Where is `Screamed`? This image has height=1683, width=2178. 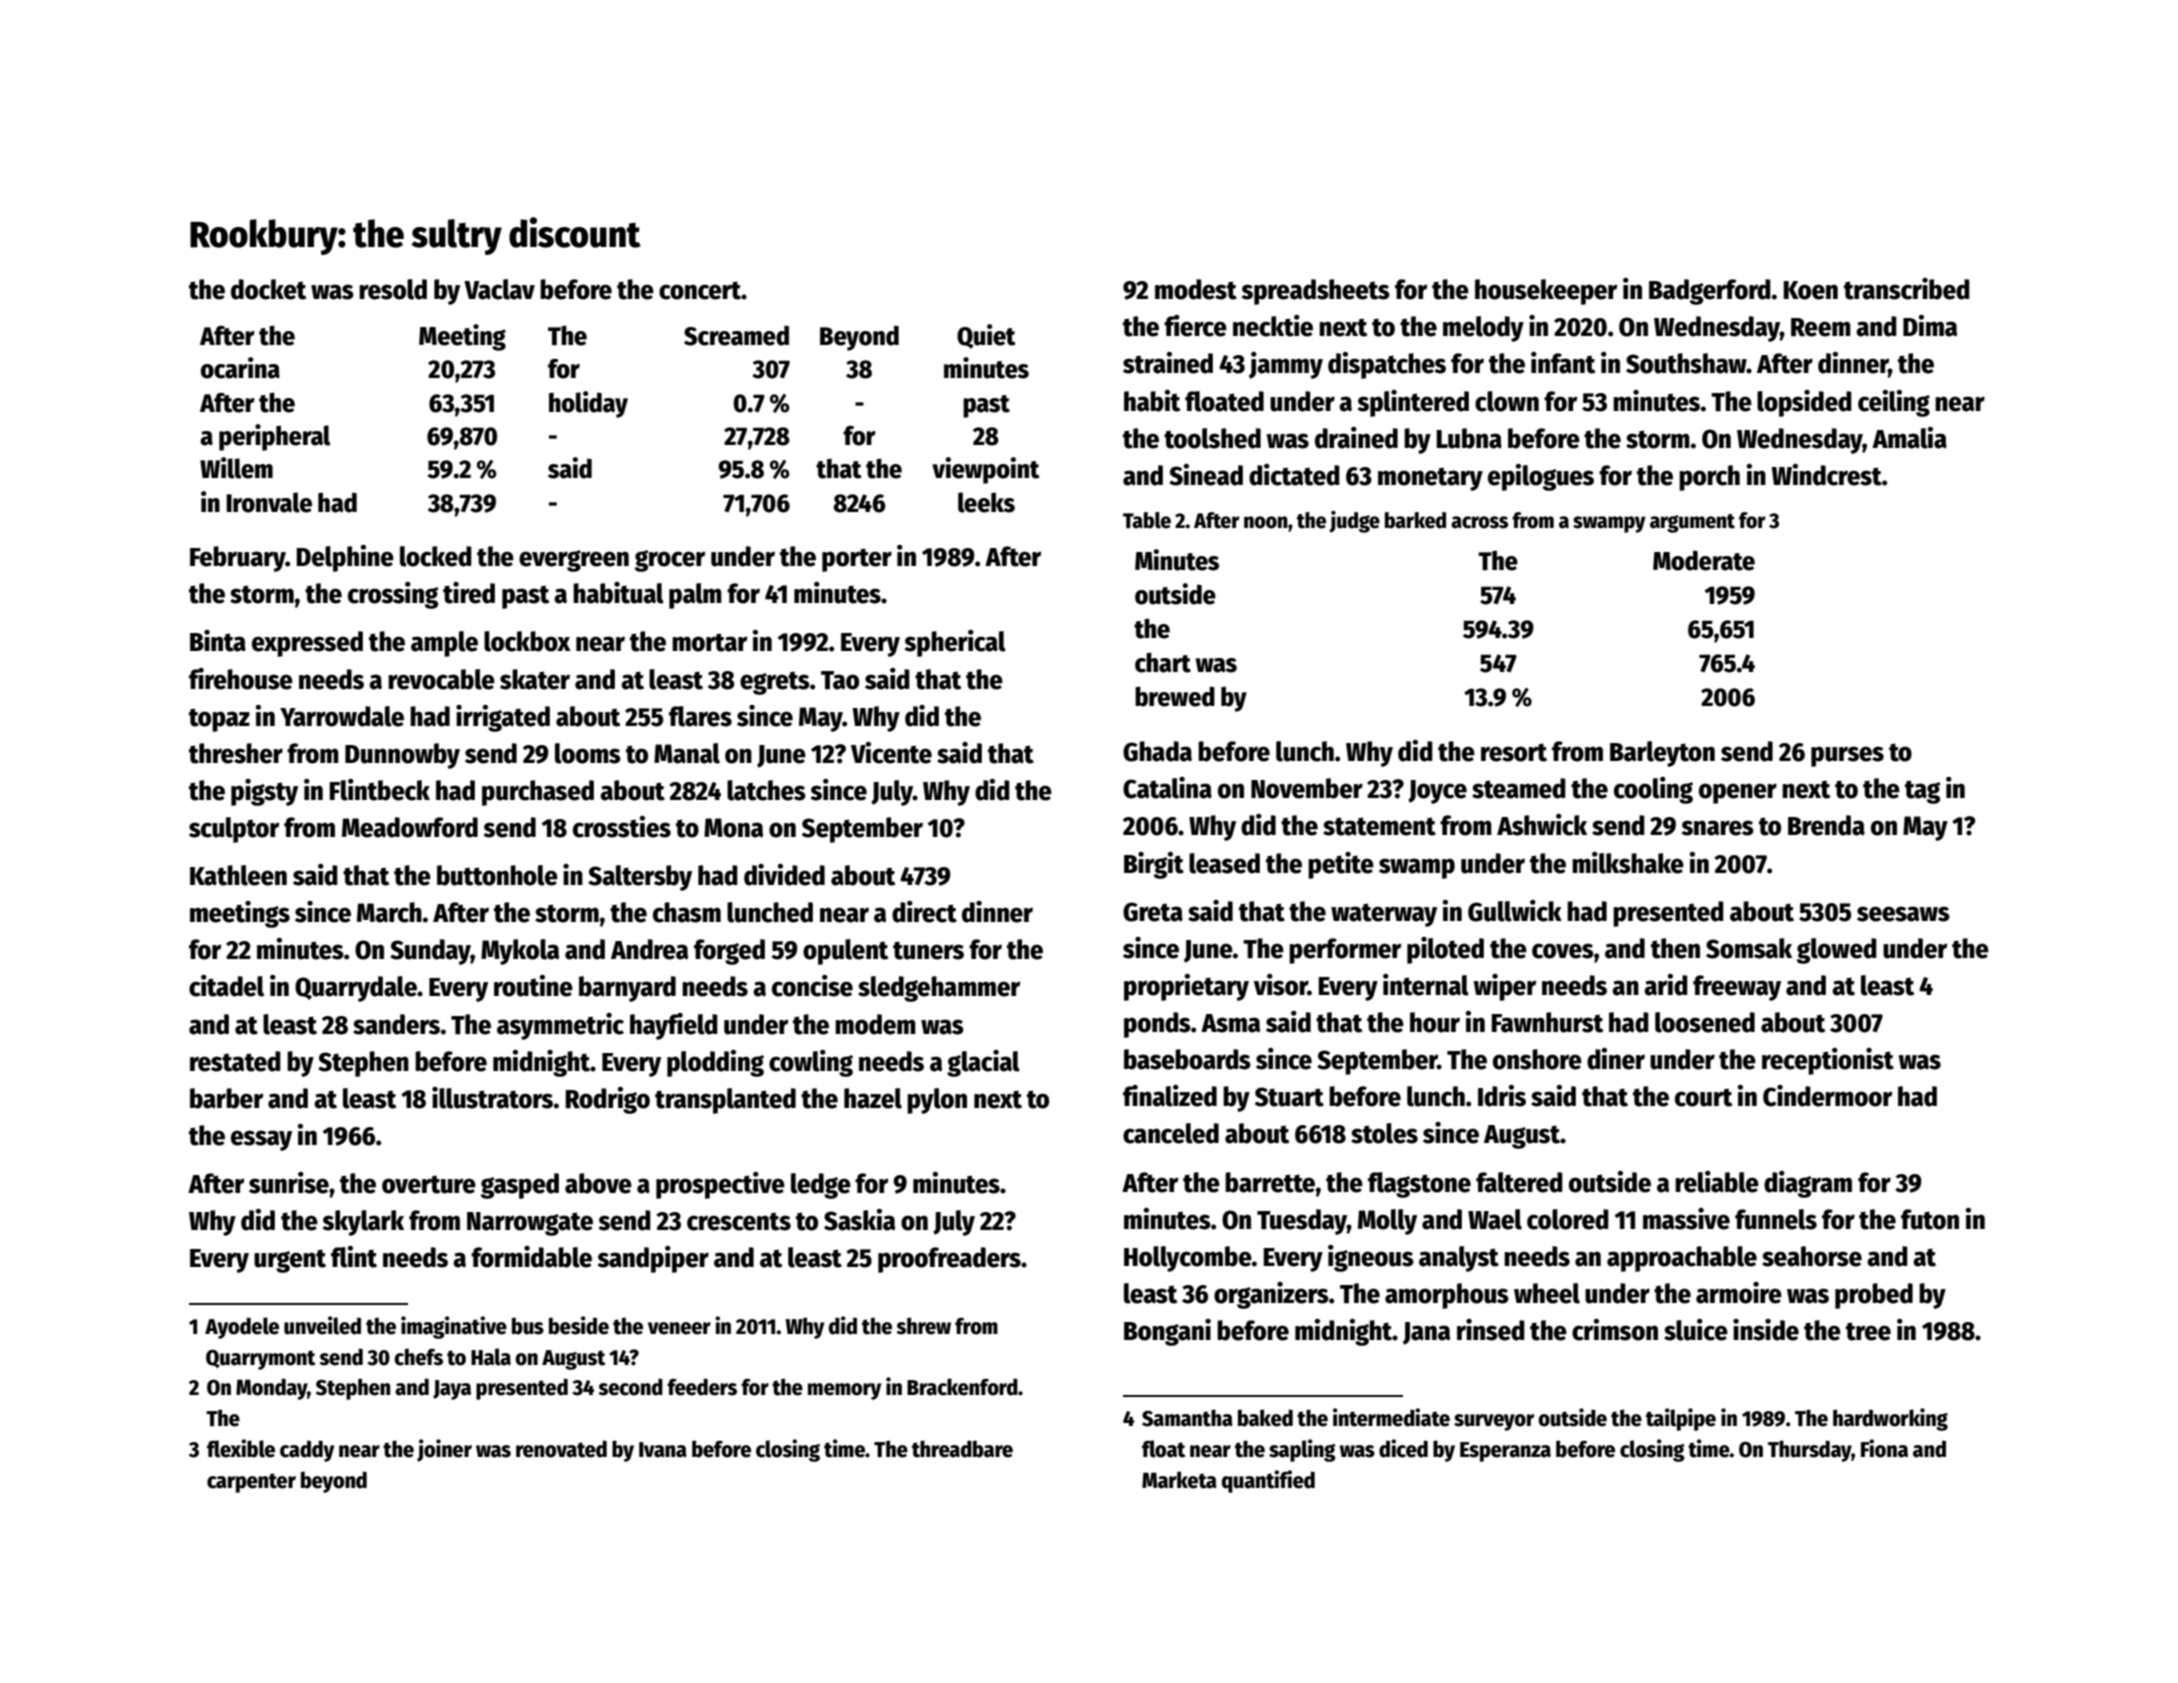
Screamed is located at coordinates (736, 335).
